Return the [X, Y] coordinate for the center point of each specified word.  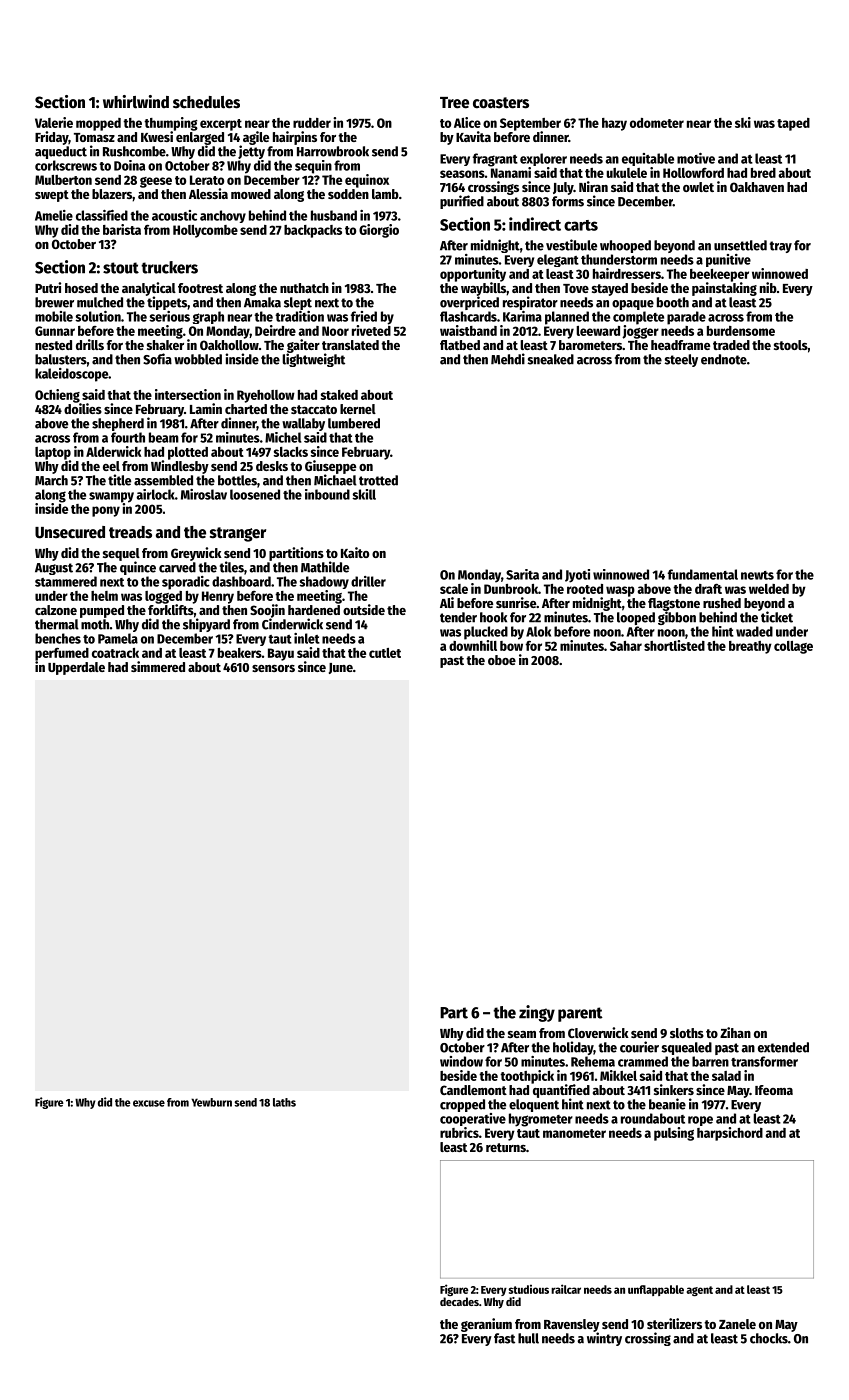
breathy [750, 647]
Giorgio [379, 231]
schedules [206, 102]
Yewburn [211, 1102]
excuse [149, 1103]
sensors [273, 668]
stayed [610, 289]
